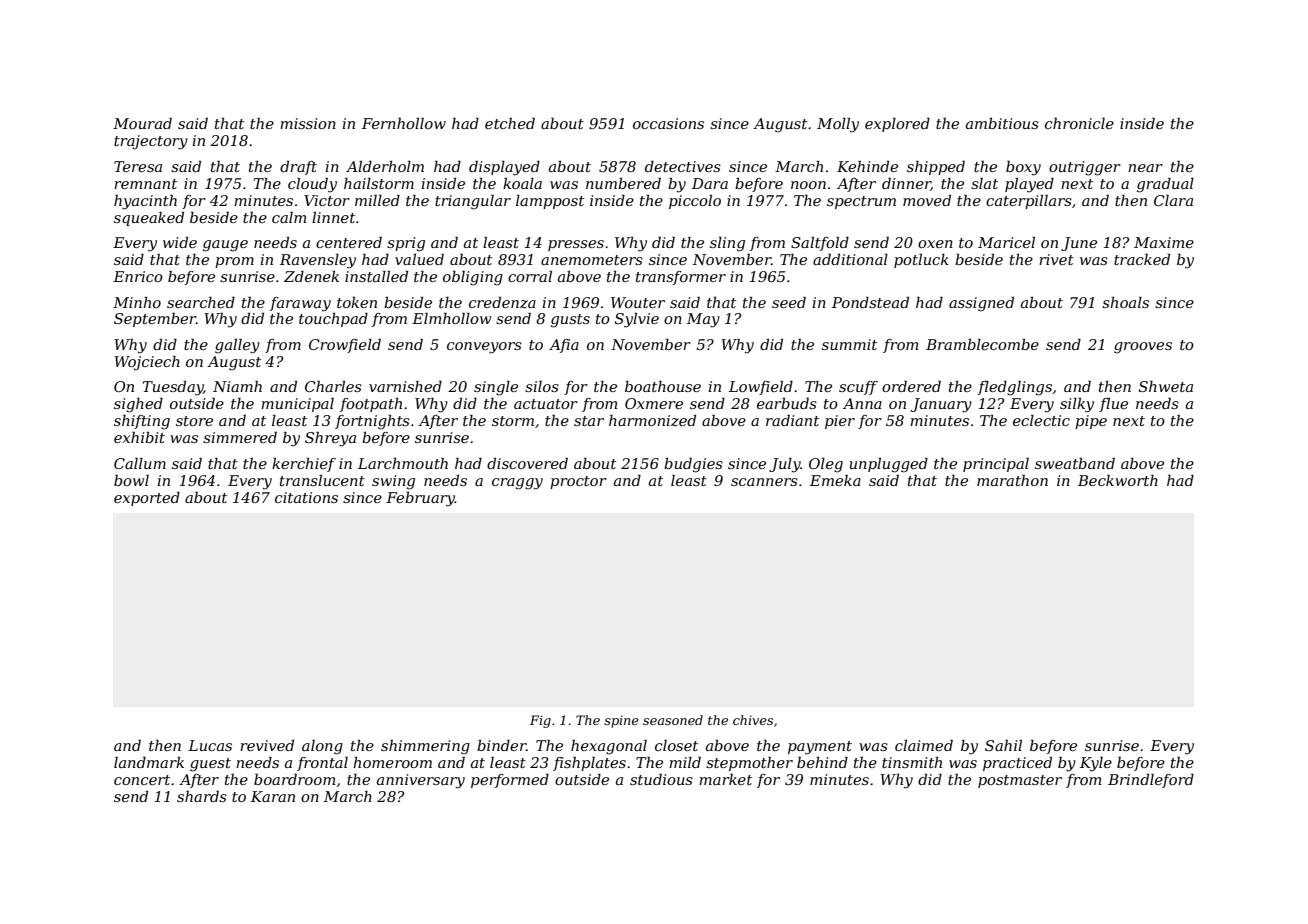  Describe the element at coordinates (510, 781) in the document. I see `performed` at that location.
